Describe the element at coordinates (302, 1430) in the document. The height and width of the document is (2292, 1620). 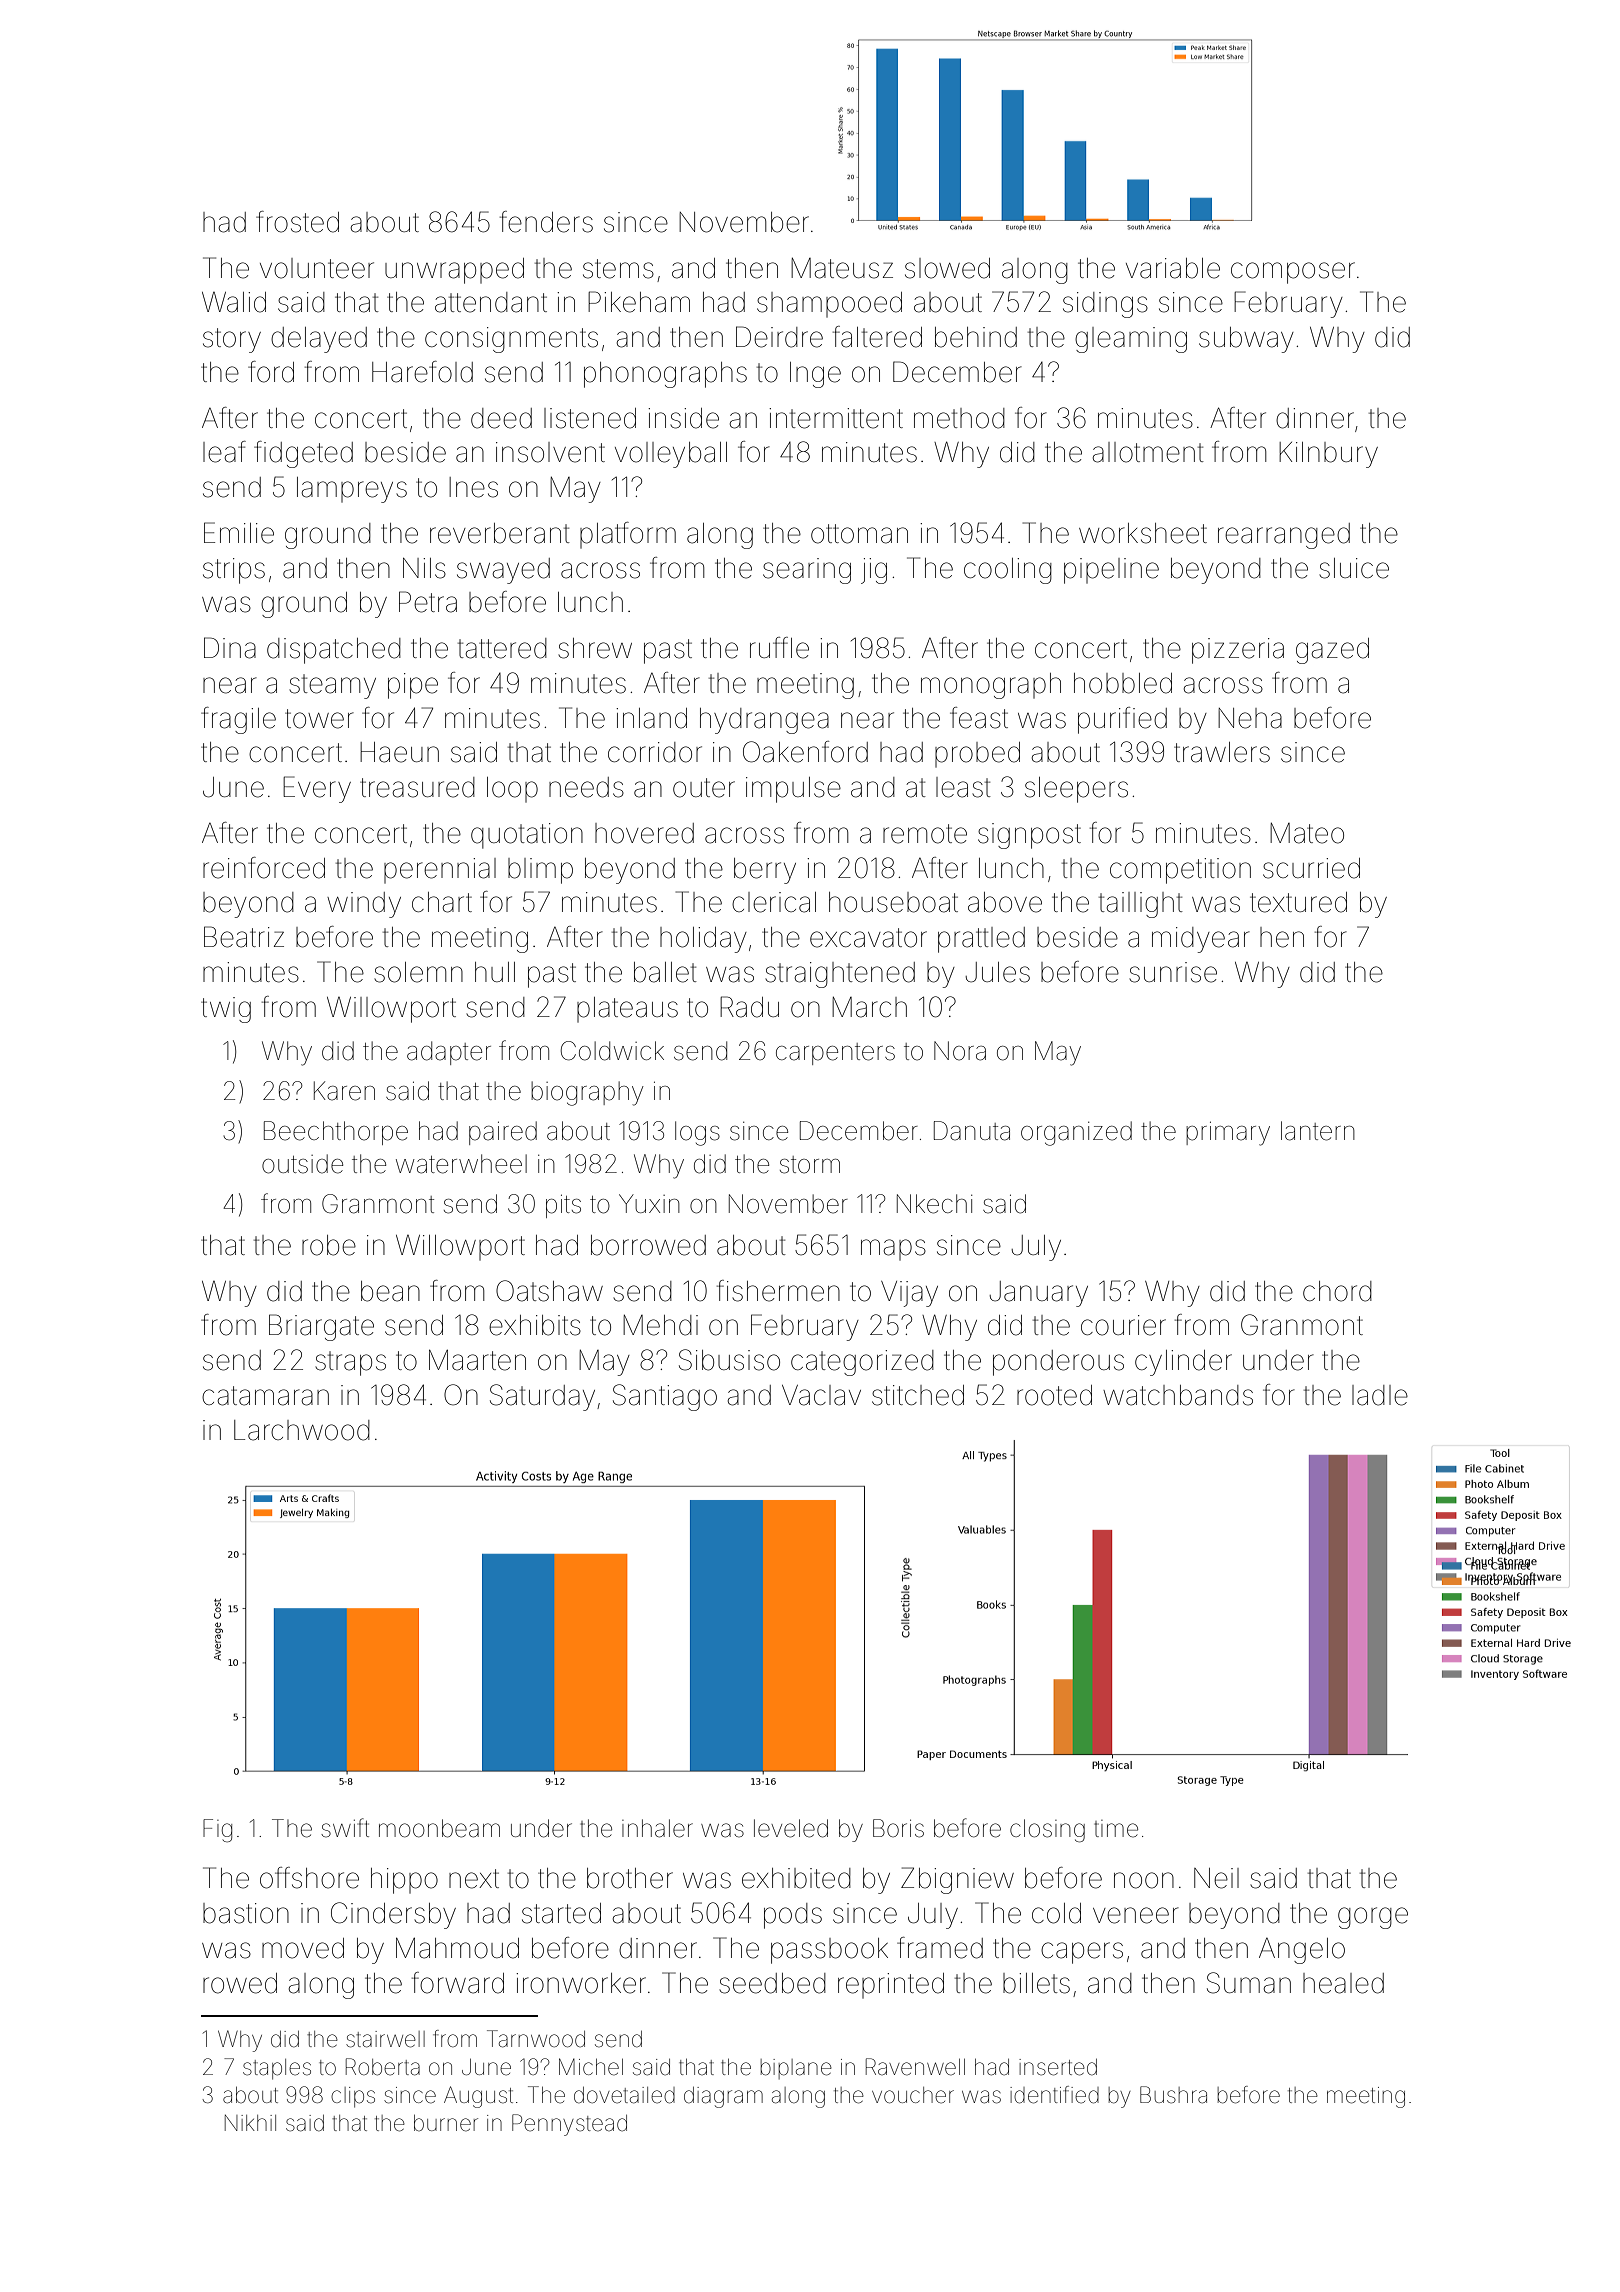
I see `Larchwood` at that location.
